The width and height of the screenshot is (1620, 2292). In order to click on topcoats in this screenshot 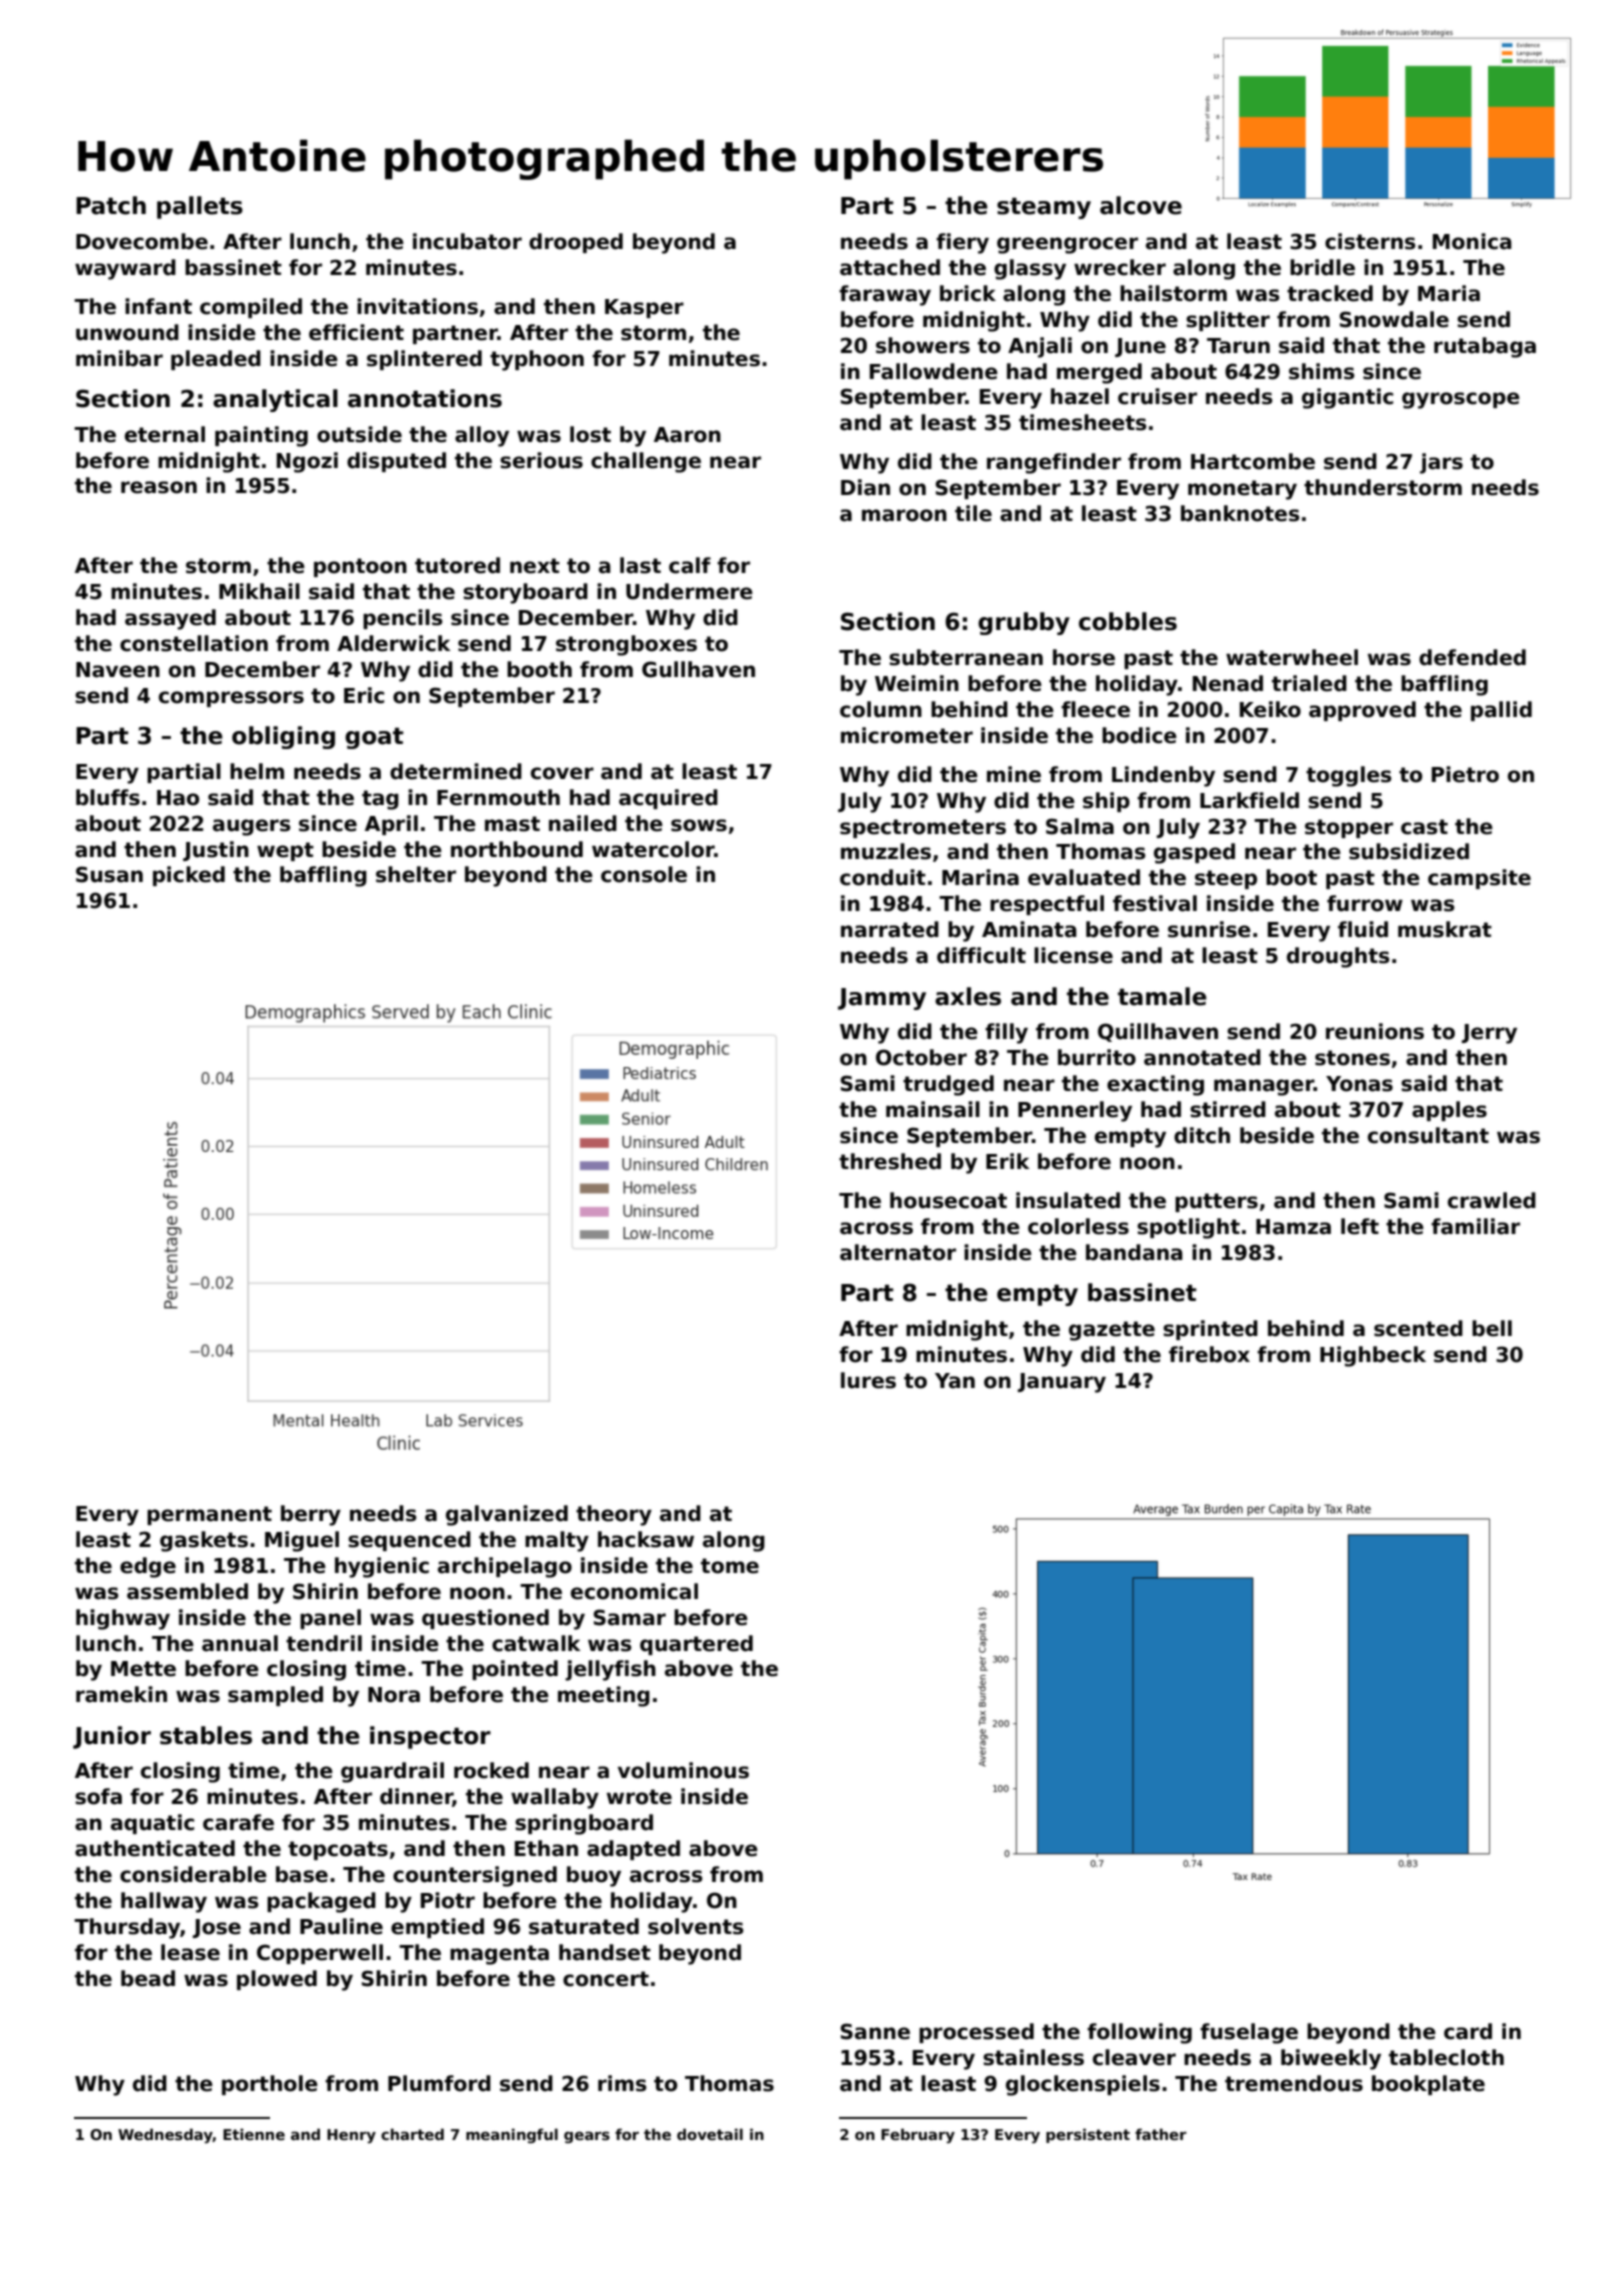, I will do `click(338, 1850)`.
